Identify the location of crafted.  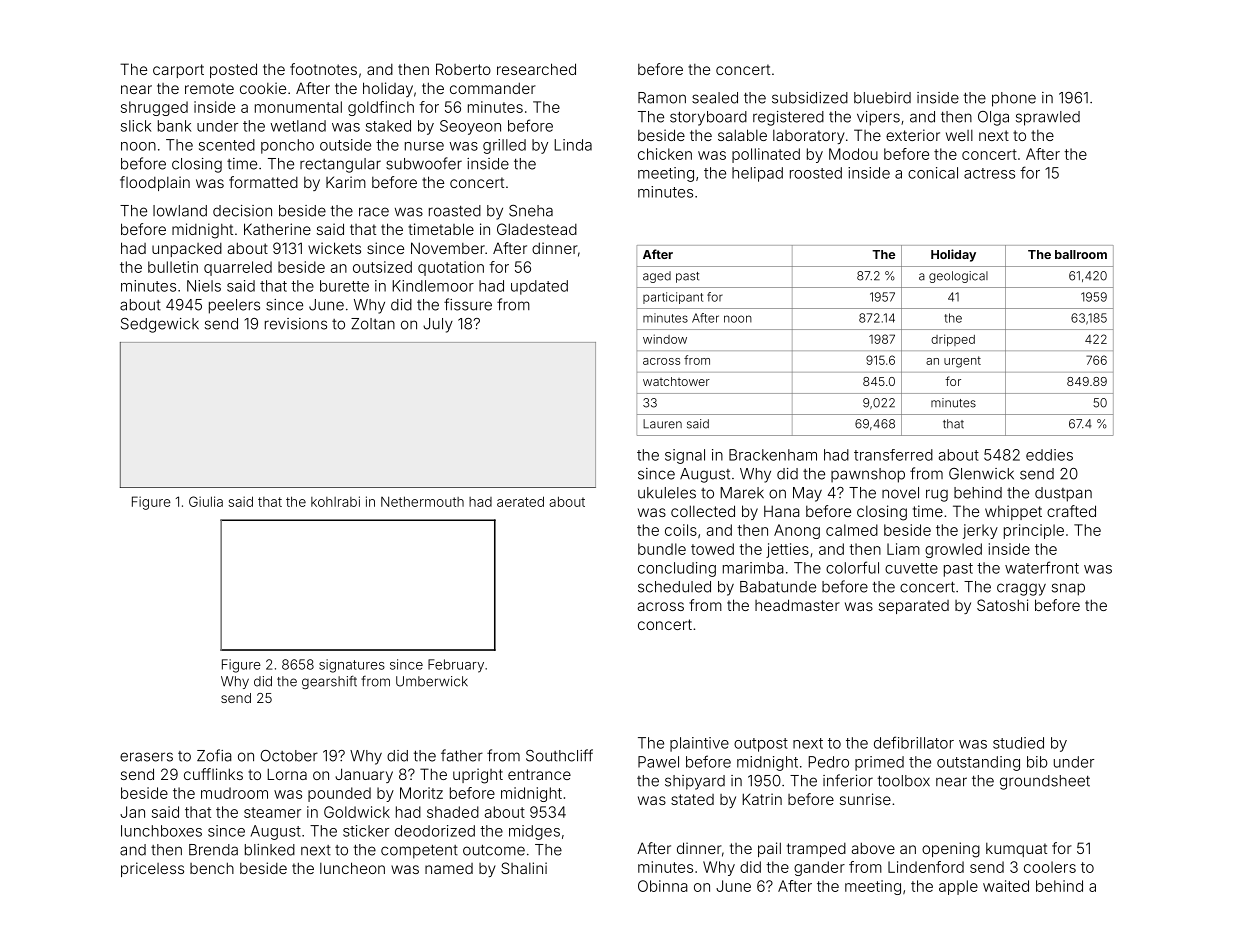
(1071, 511).
